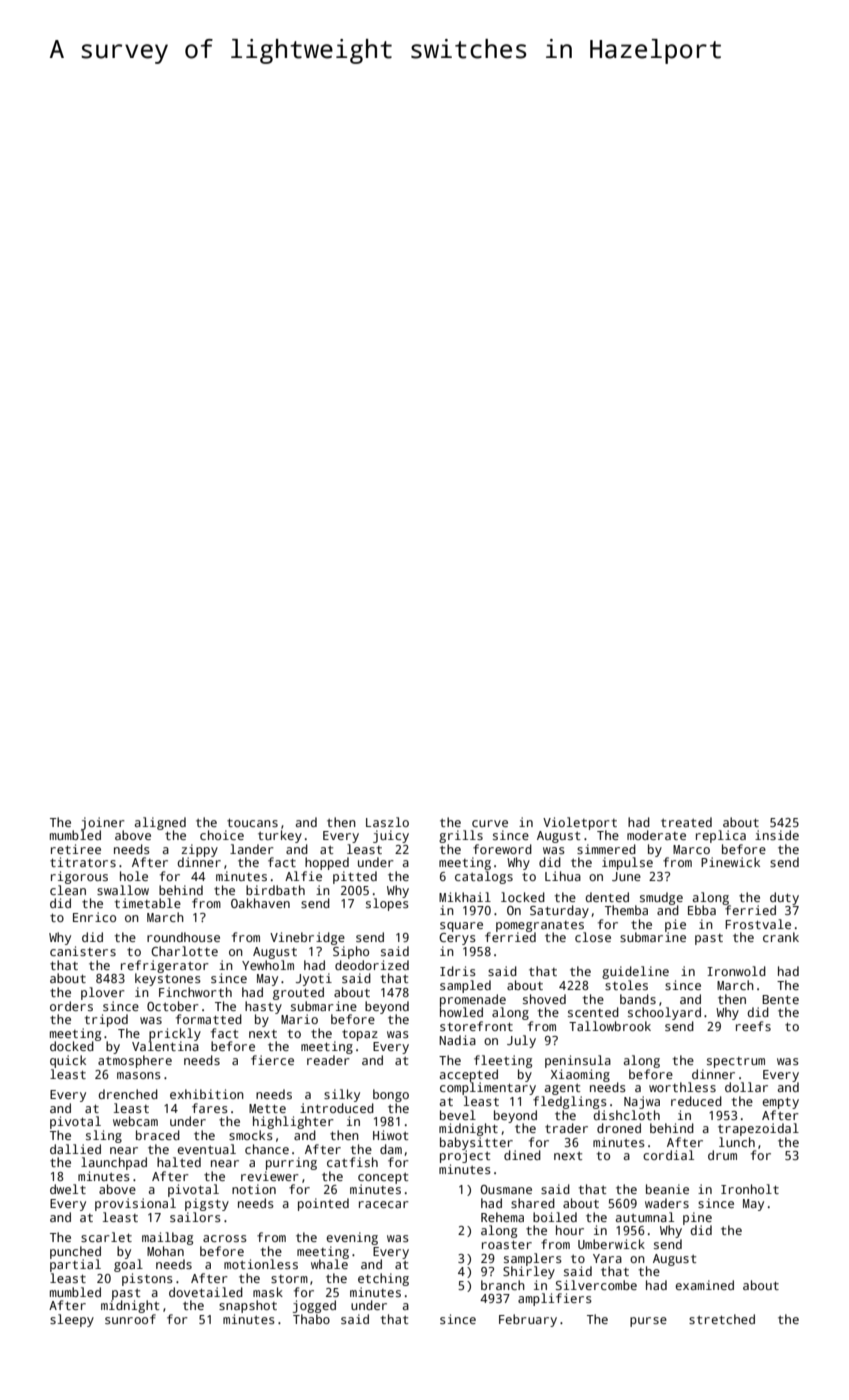  Describe the element at coordinates (329, 1264) in the page. I see `whale` at that location.
